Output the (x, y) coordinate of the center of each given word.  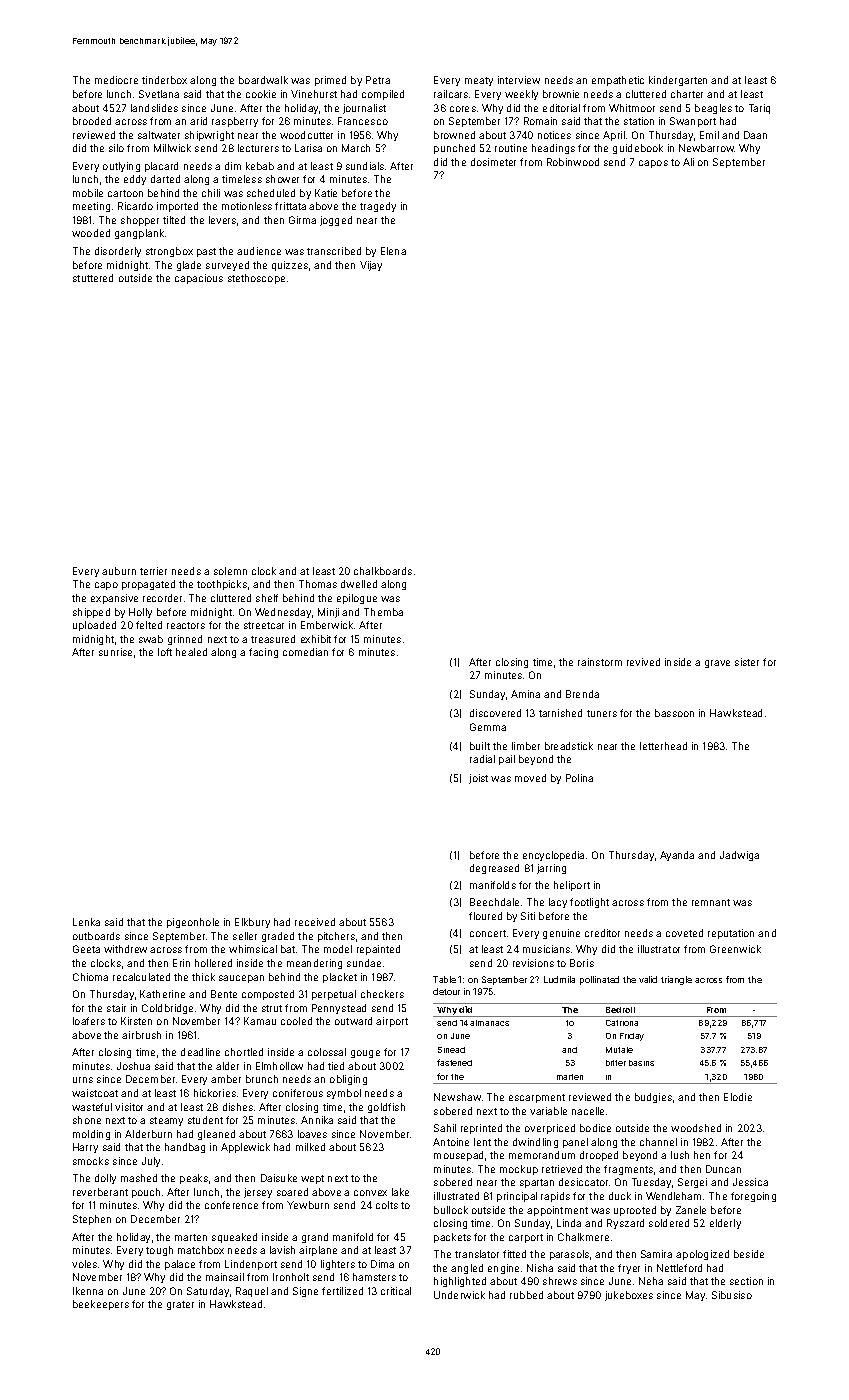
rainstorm (600, 662)
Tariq (759, 109)
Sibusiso (732, 1295)
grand (315, 1238)
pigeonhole (193, 923)
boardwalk (263, 80)
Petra (378, 80)
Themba (383, 612)
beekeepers (101, 1305)
